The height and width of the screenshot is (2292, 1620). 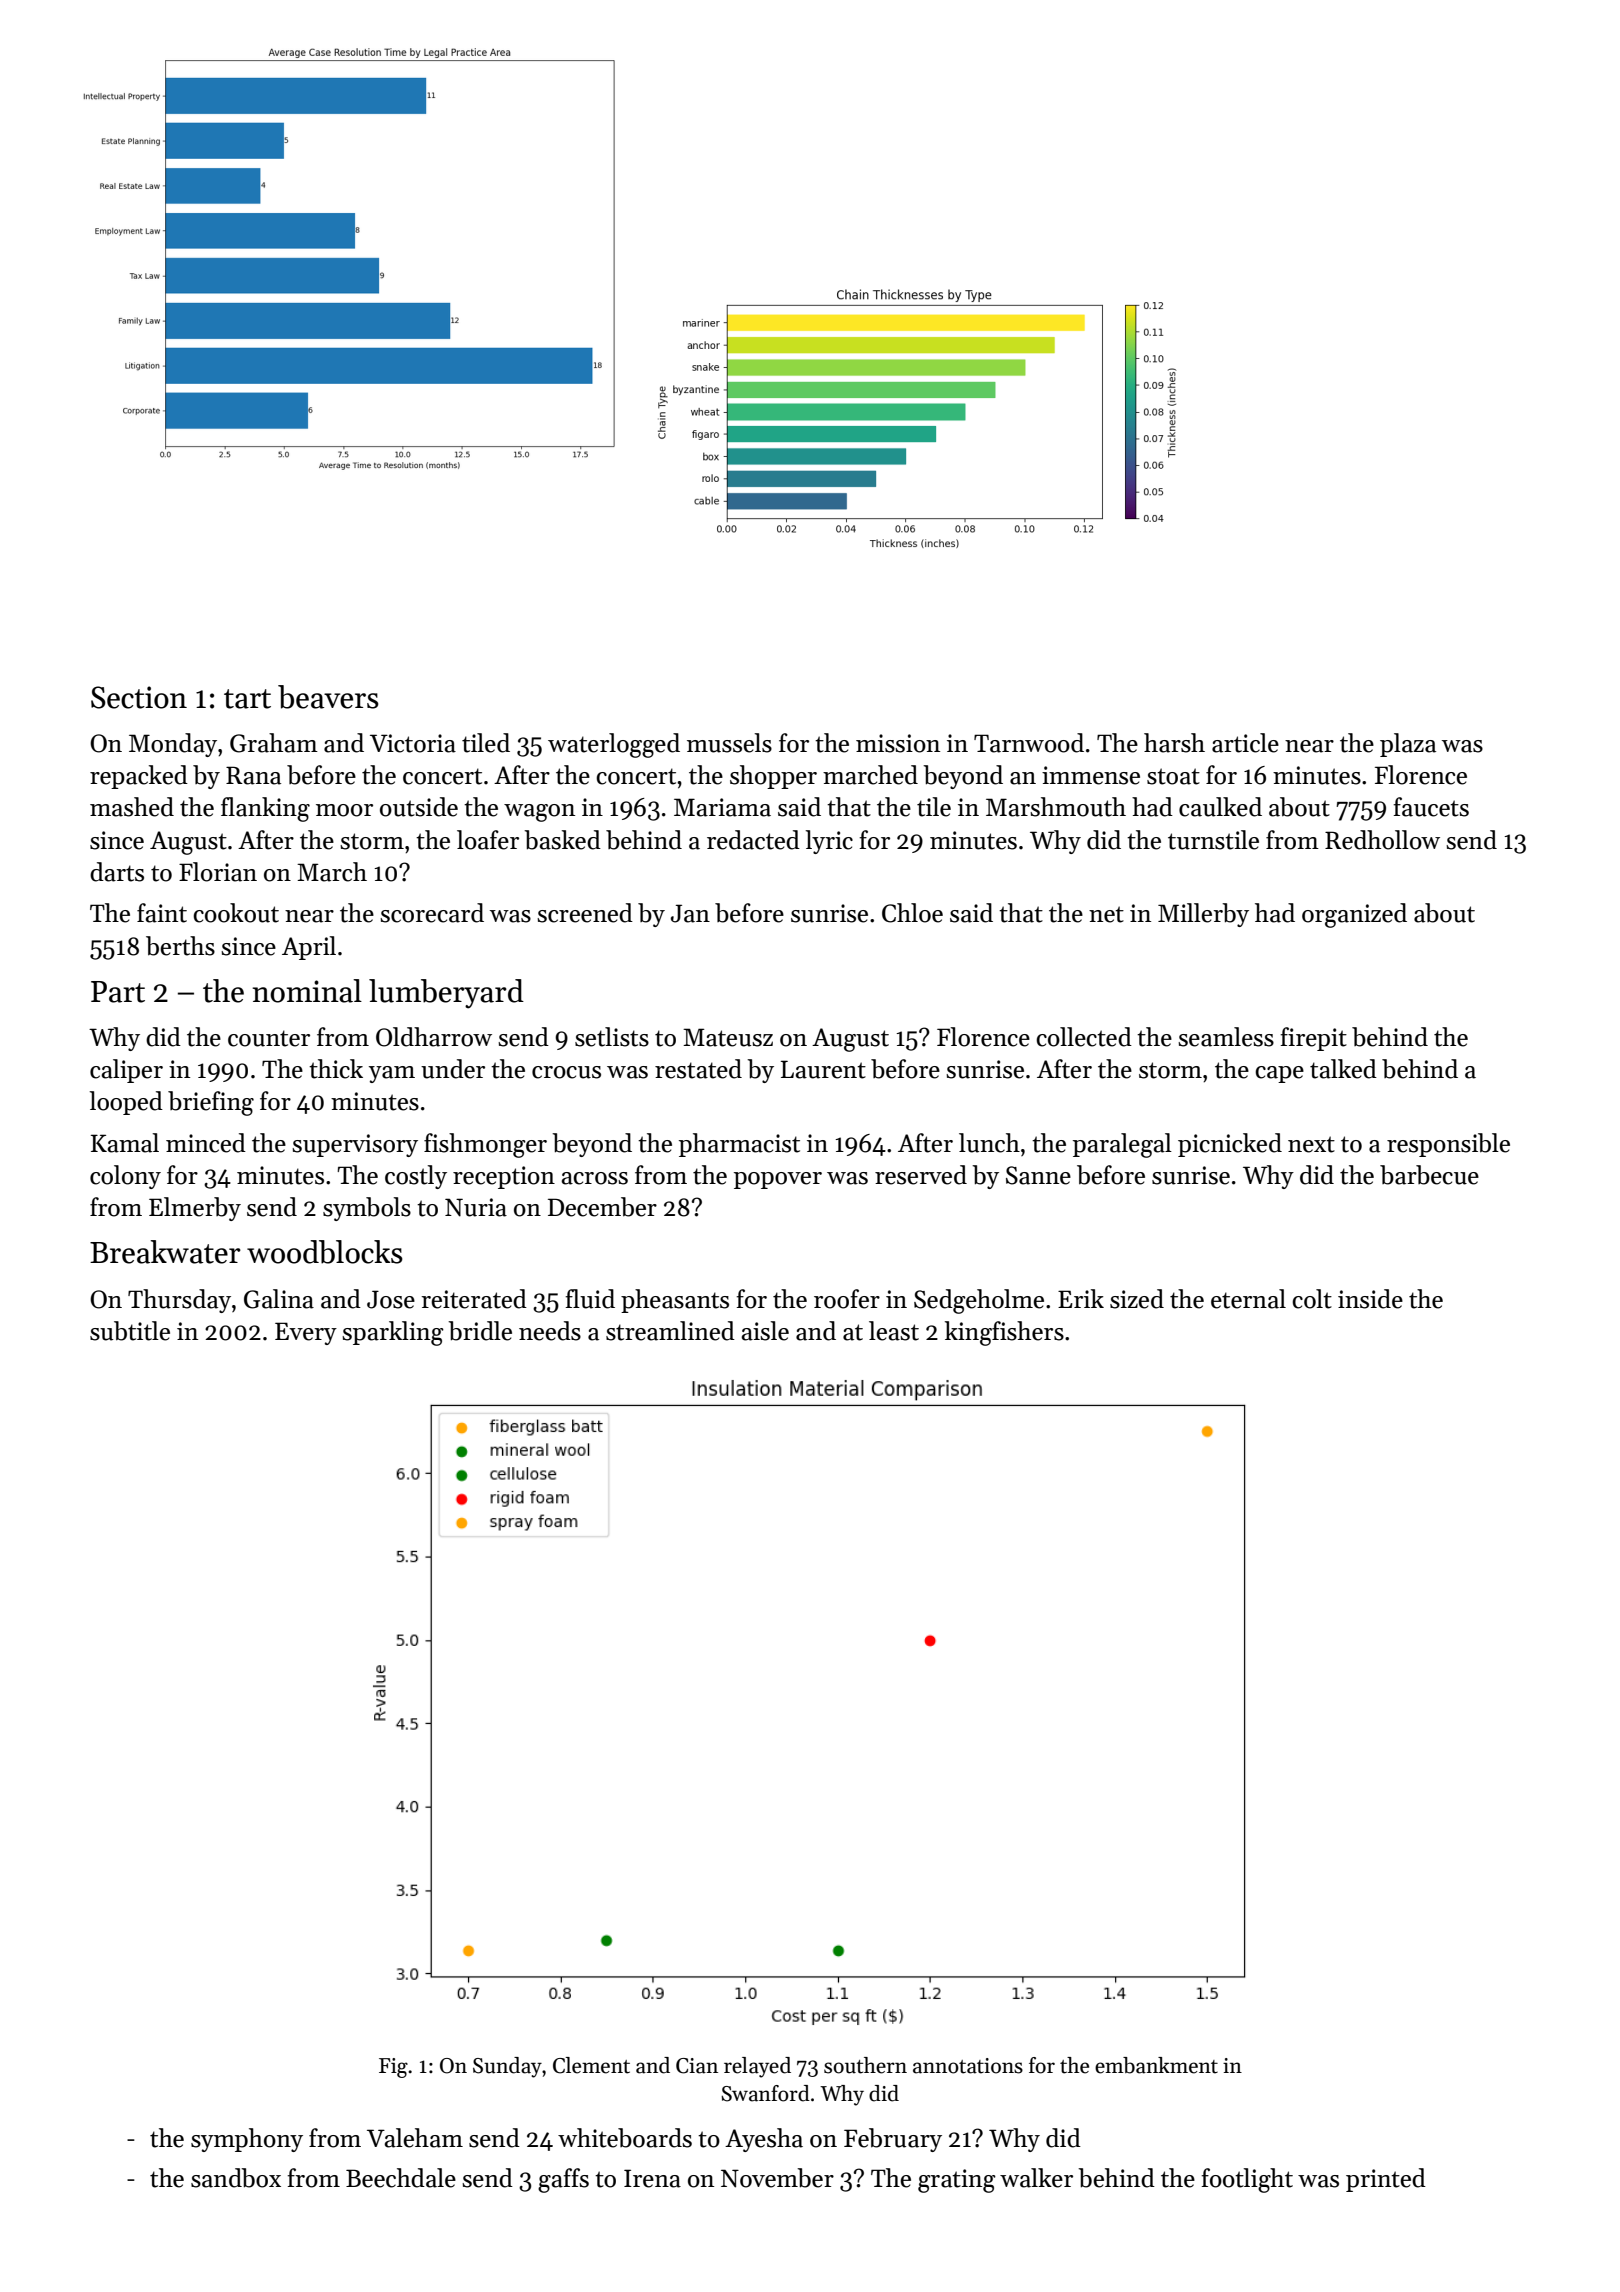 What do you see at coordinates (415, 2138) in the screenshot?
I see `Valeham` at bounding box center [415, 2138].
